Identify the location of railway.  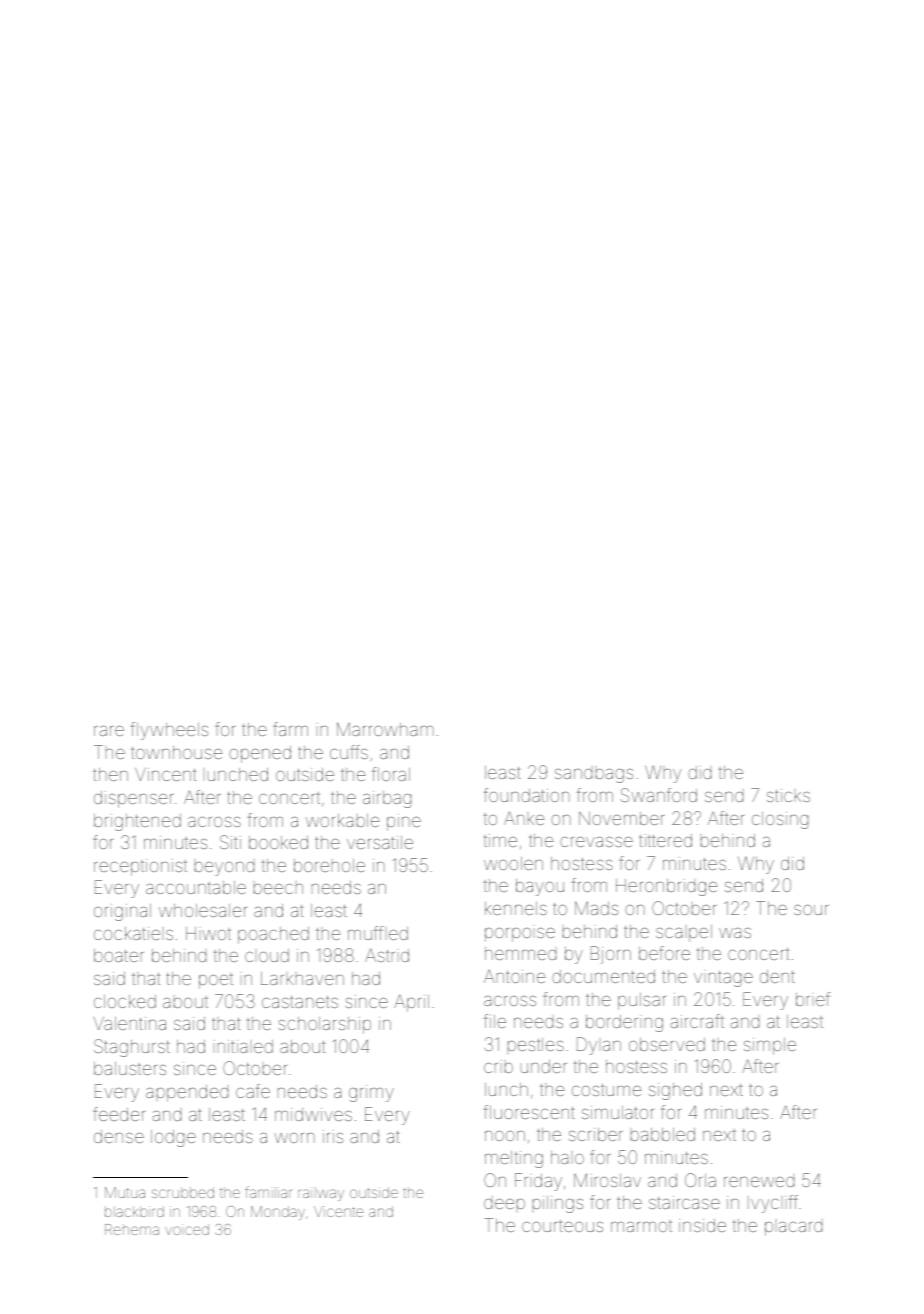
(321, 1194).
